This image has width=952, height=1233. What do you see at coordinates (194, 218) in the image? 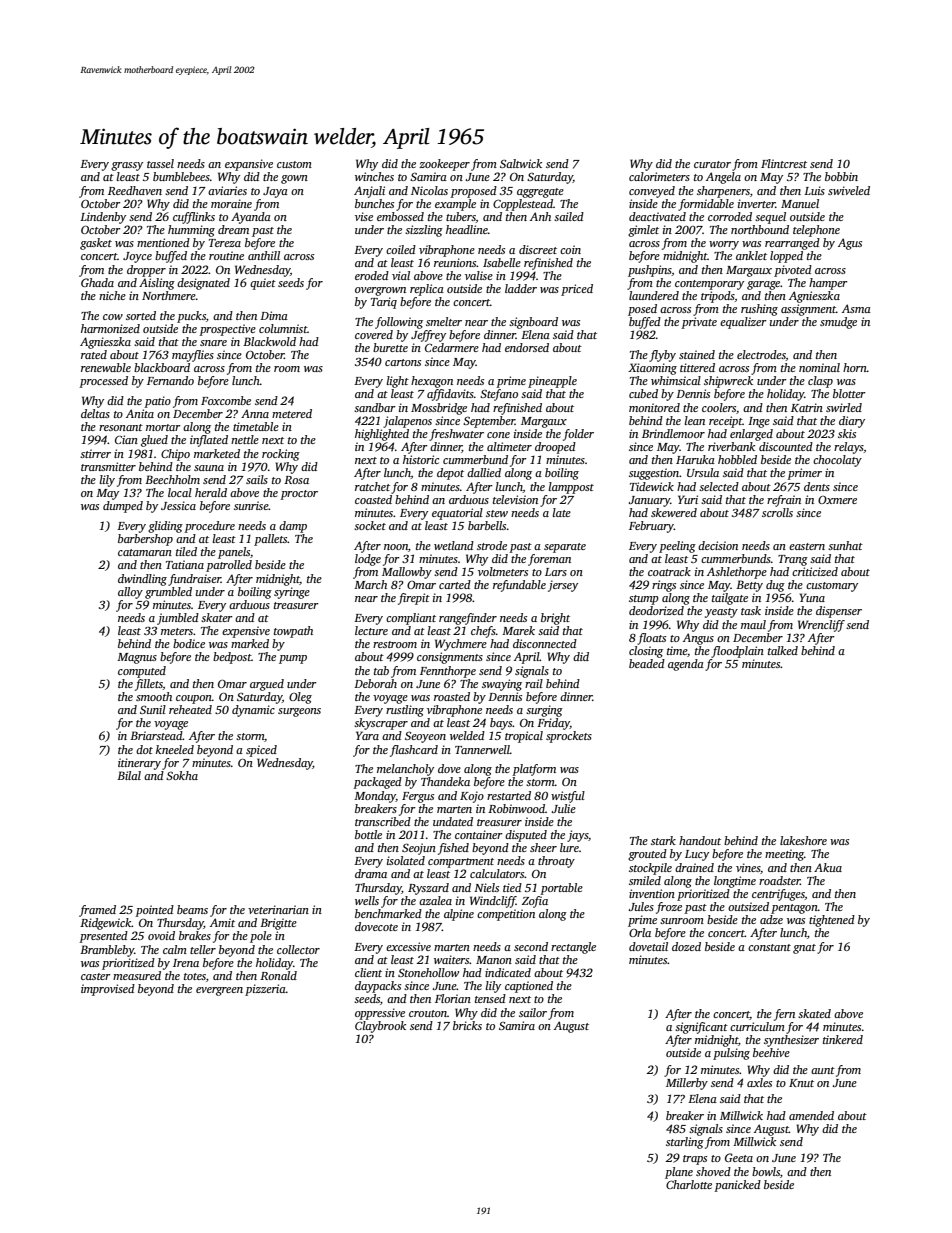
I see `cufflinks` at bounding box center [194, 218].
